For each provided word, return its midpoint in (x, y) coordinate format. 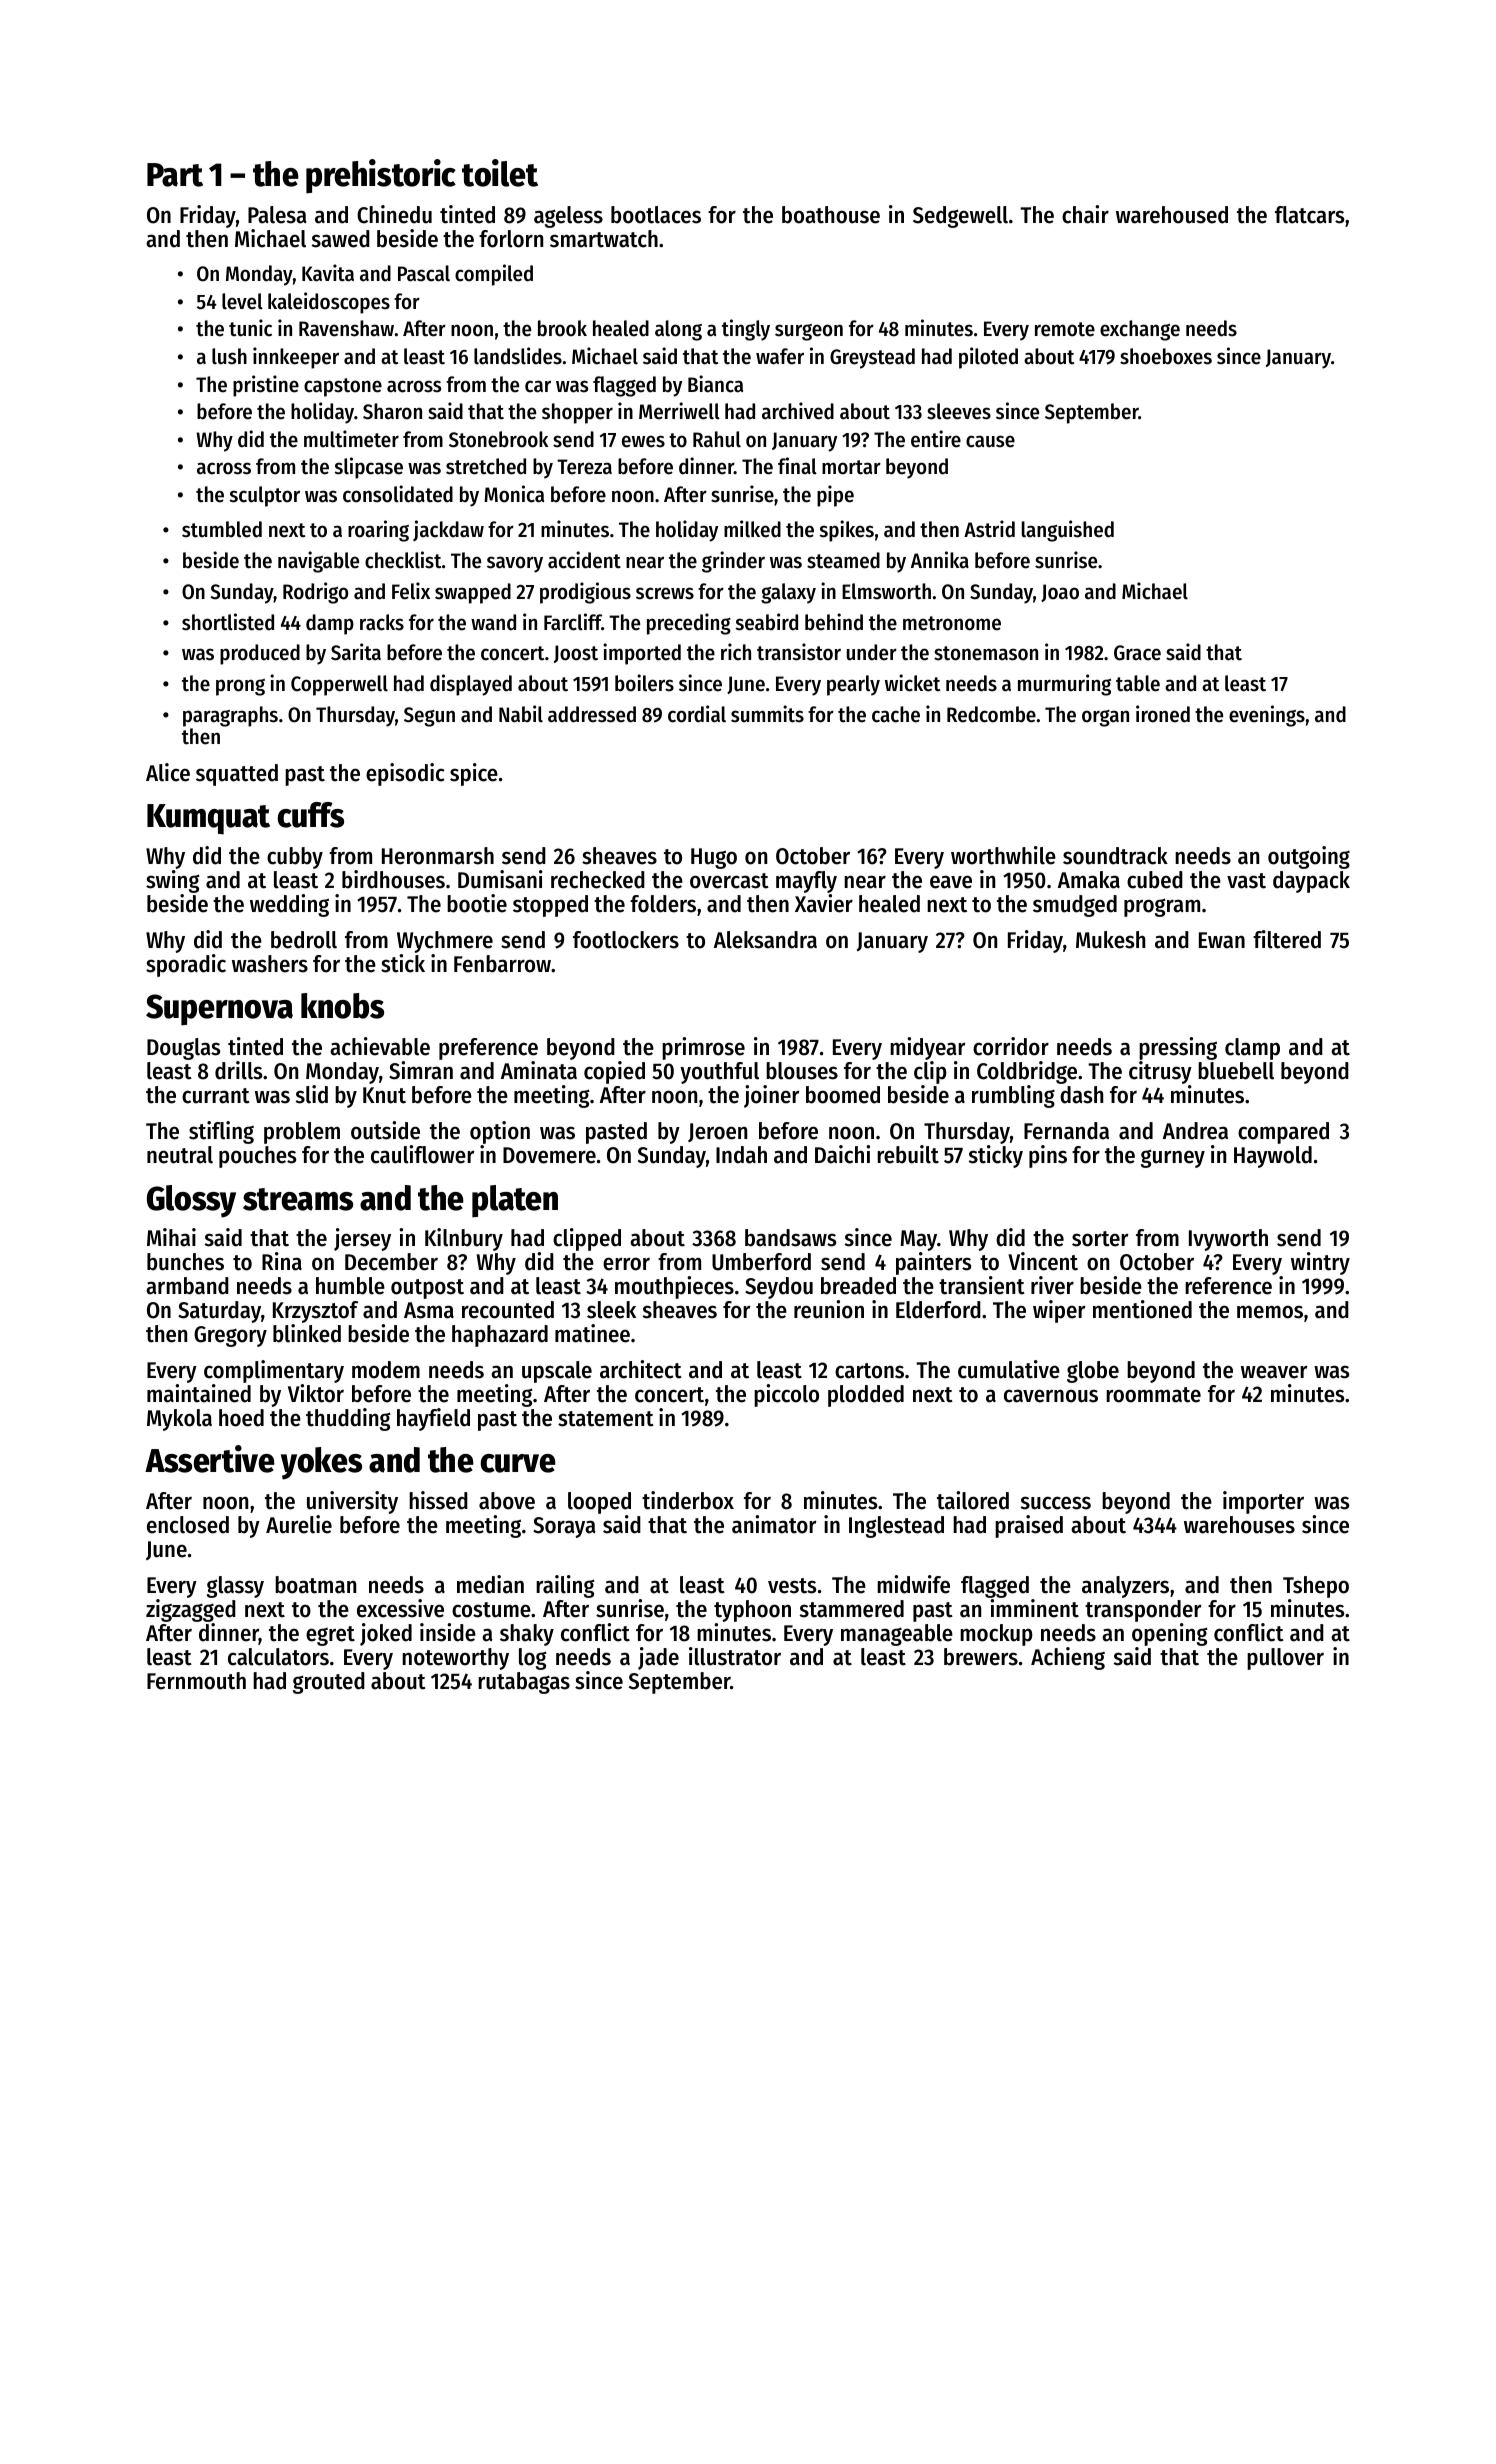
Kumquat (208, 819)
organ (1105, 718)
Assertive (210, 1459)
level (242, 301)
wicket (912, 683)
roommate (1153, 1395)
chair (1085, 214)
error (626, 1264)
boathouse (831, 215)
